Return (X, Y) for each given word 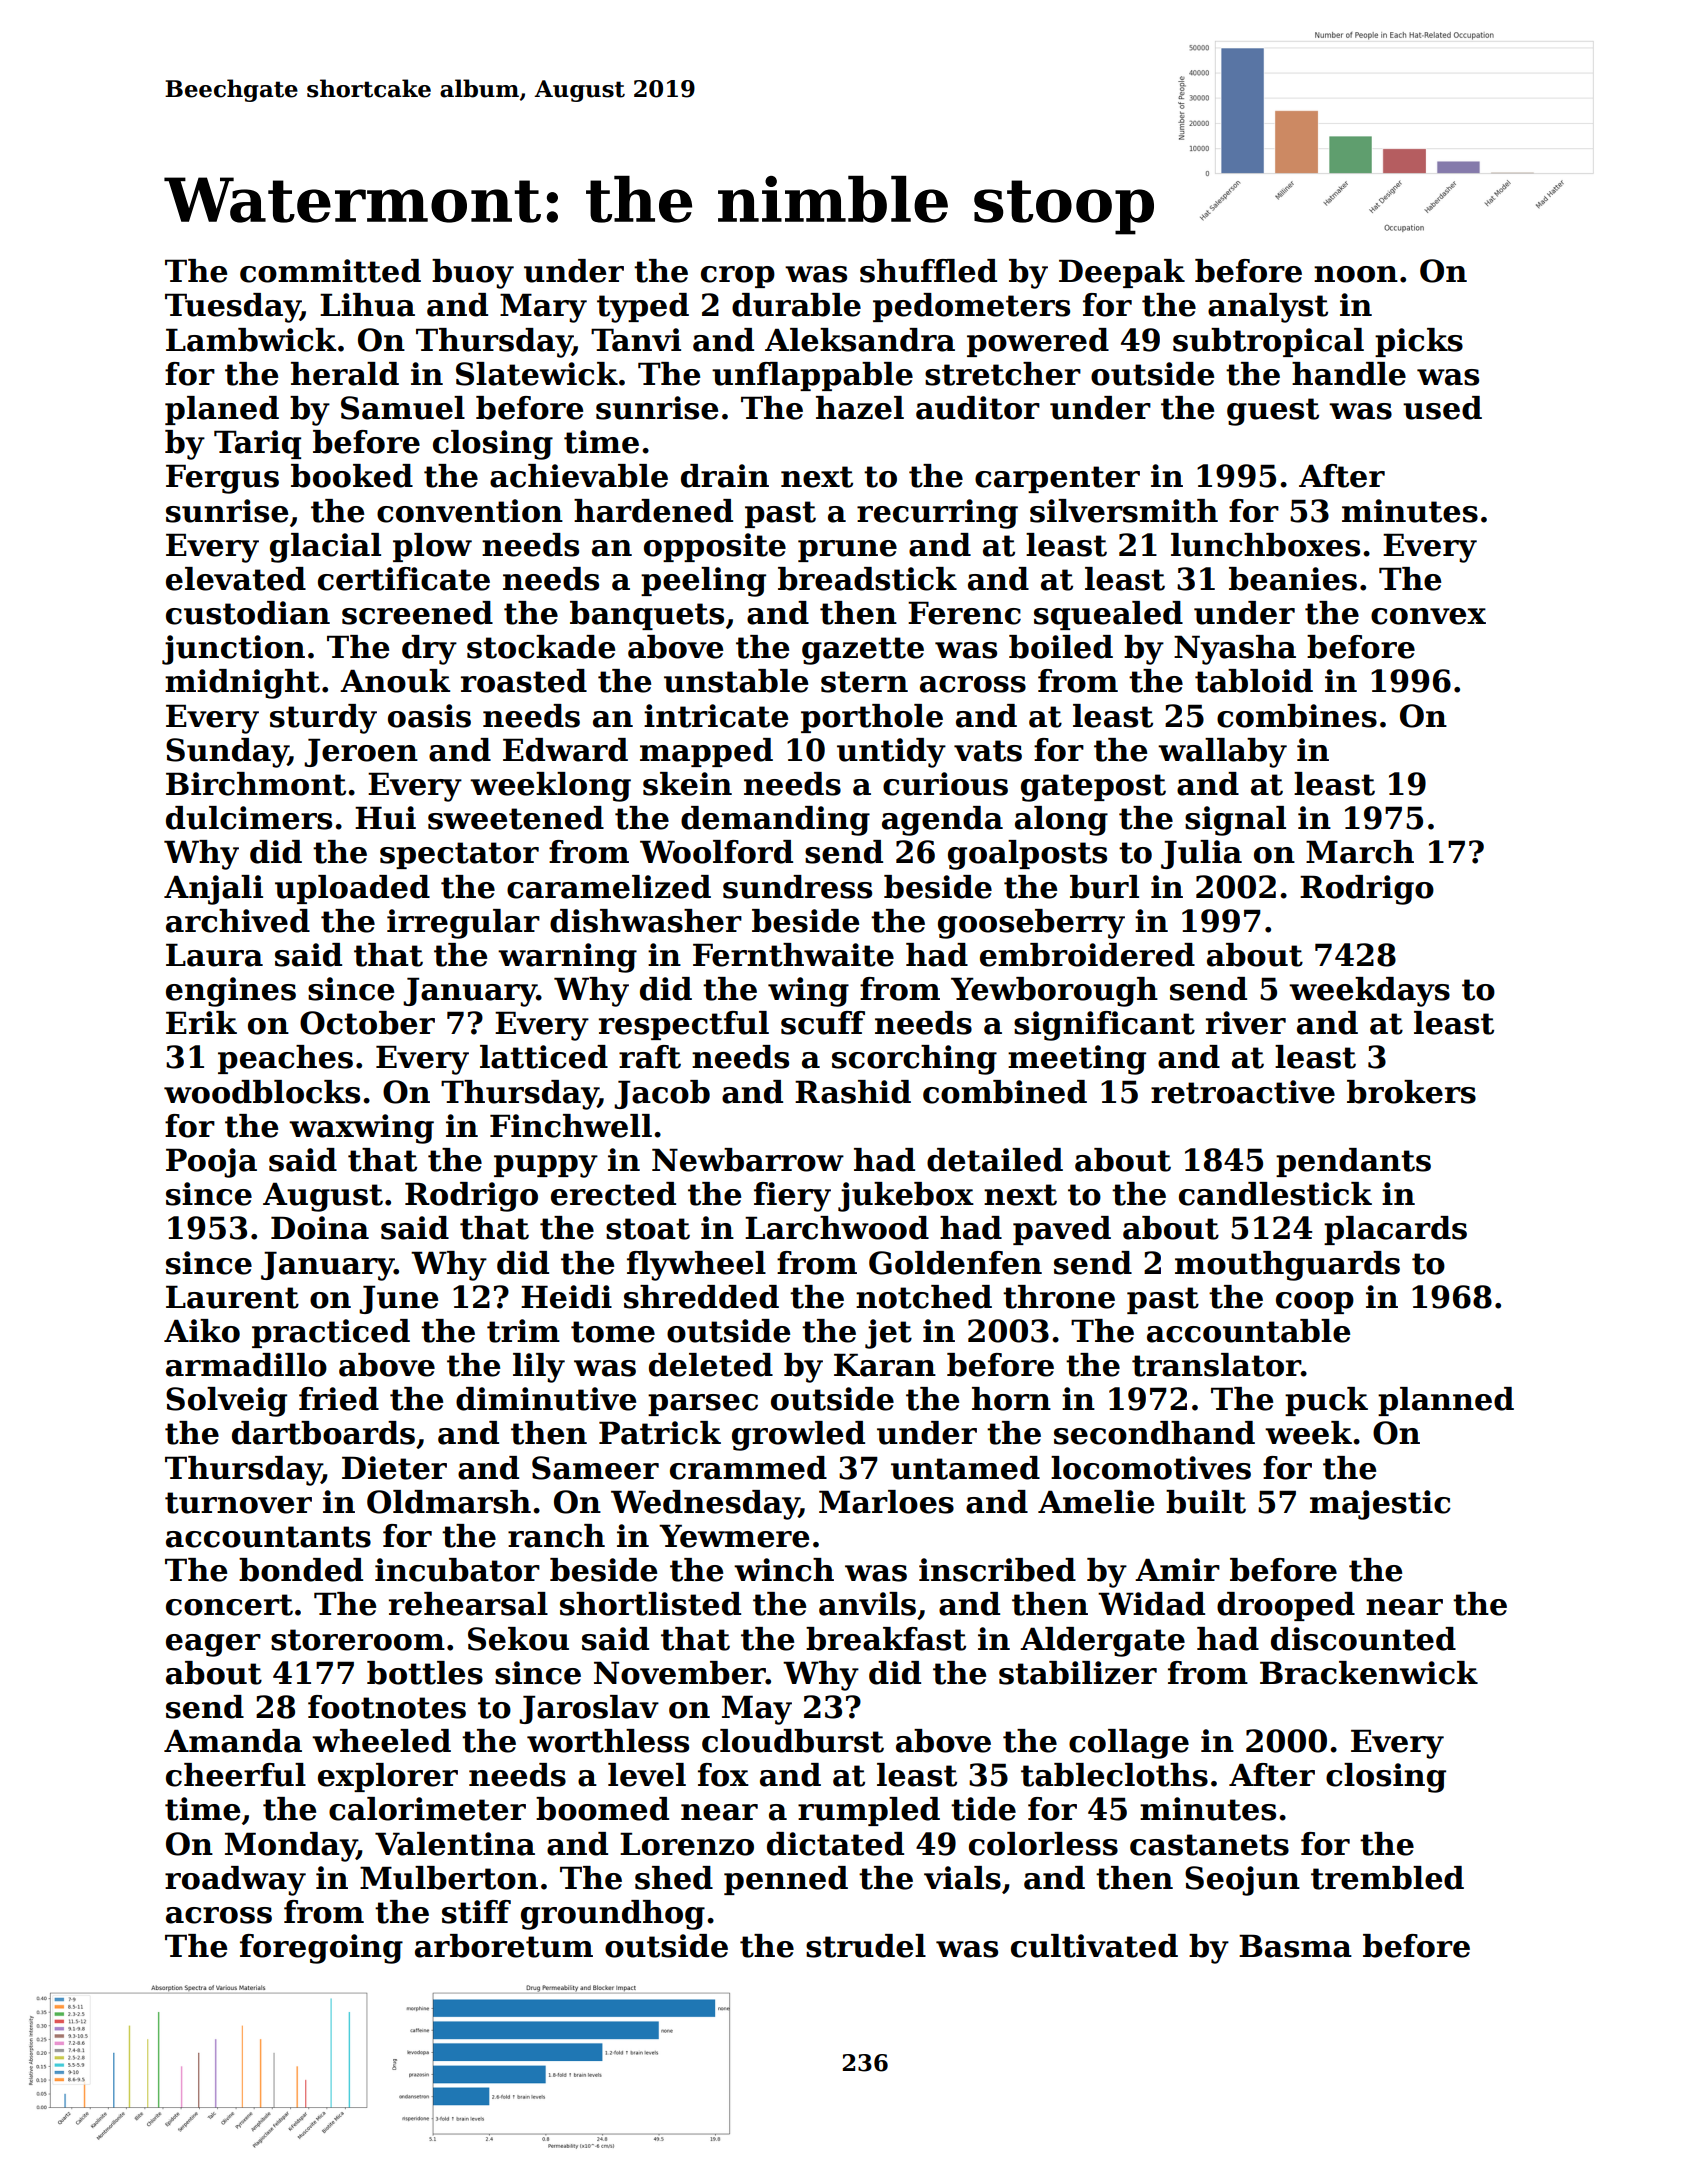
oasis (429, 716)
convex (1428, 616)
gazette (863, 651)
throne (1059, 1297)
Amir (1177, 1569)
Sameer (595, 1468)
